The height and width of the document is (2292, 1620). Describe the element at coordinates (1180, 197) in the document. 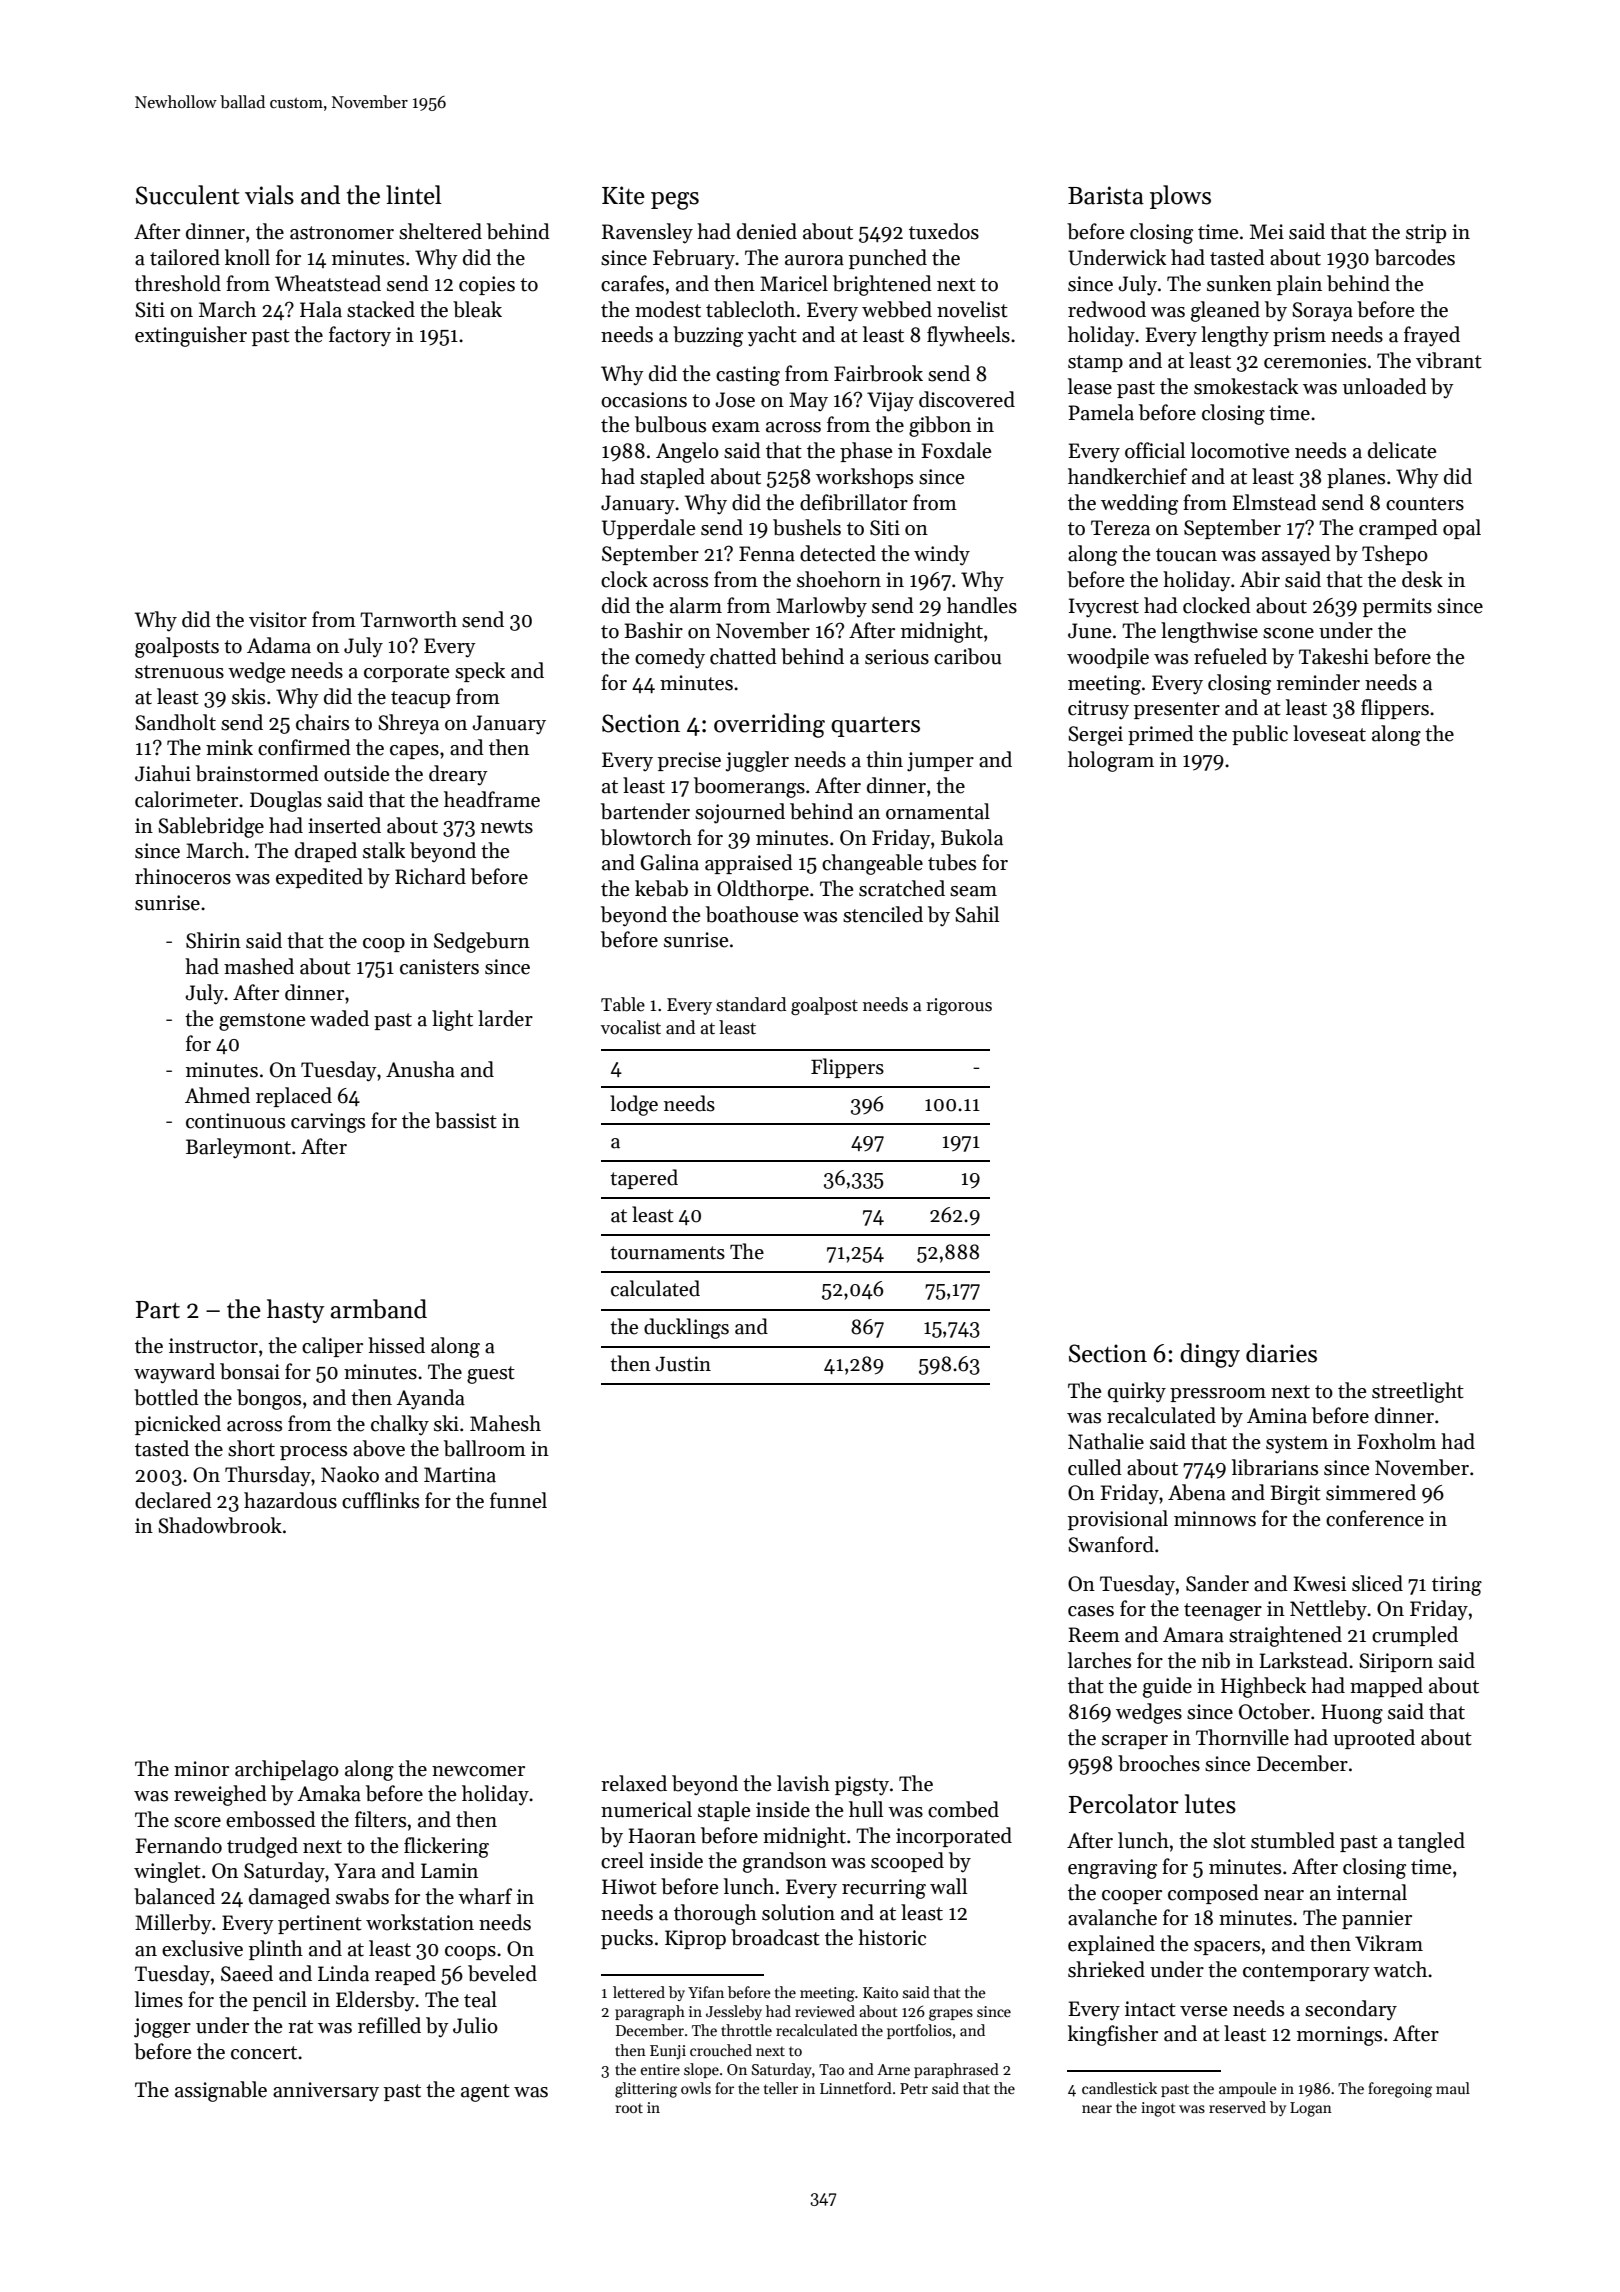

I see `plows` at that location.
